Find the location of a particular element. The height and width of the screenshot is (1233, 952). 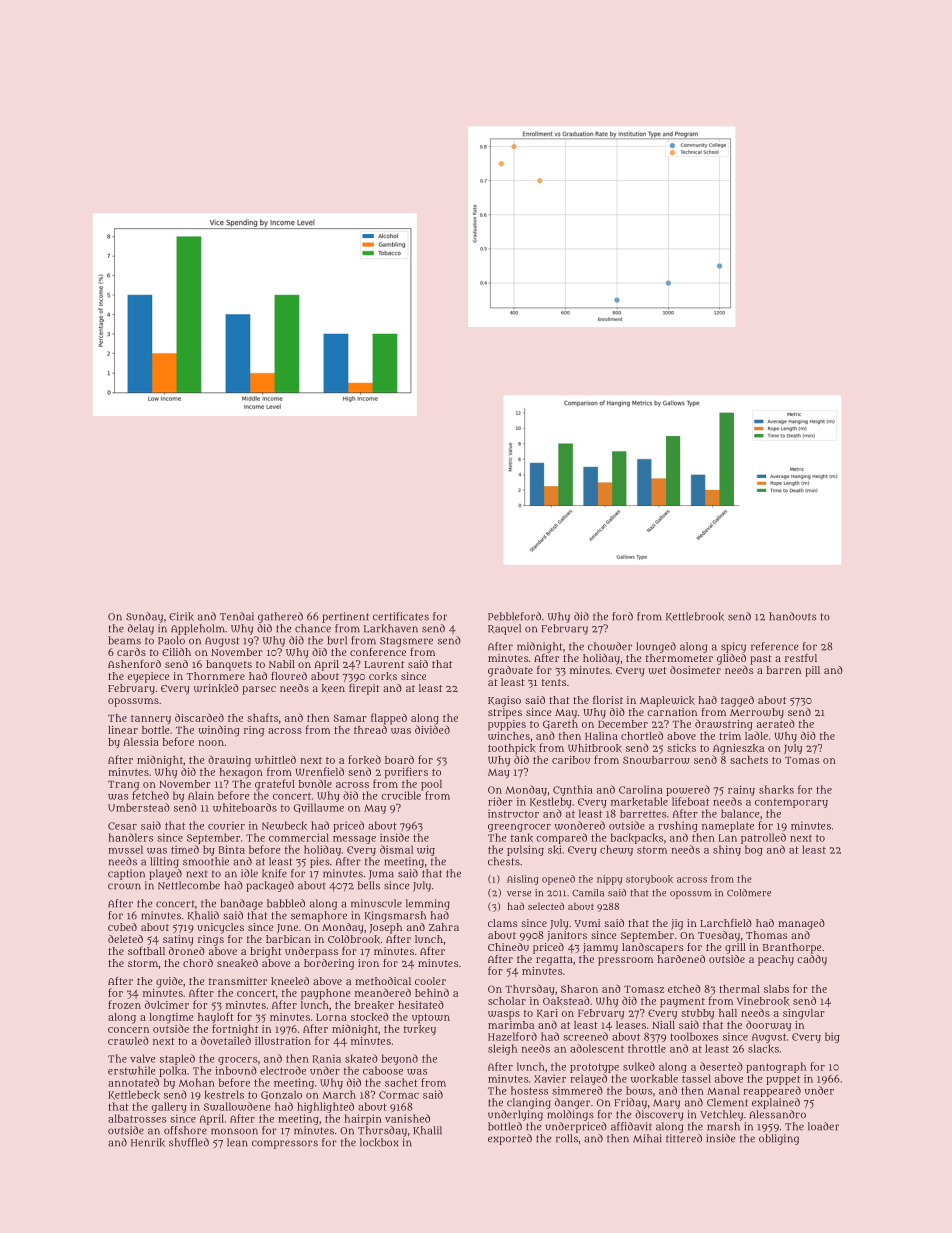

bells is located at coordinates (369, 885).
